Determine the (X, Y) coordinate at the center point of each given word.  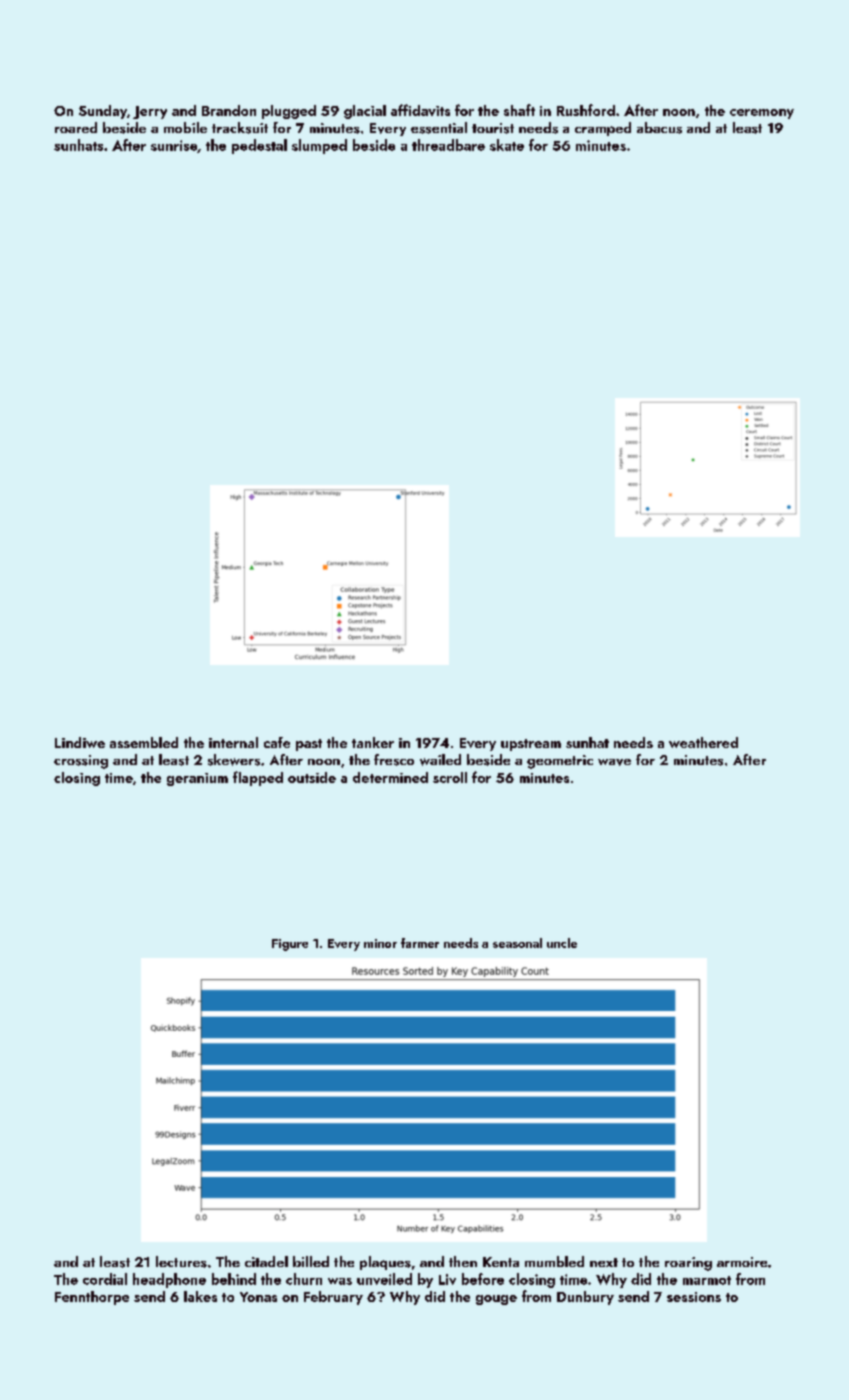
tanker (373, 742)
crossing (81, 762)
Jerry (150, 112)
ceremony (762, 114)
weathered (703, 742)
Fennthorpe (92, 1298)
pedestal (259, 146)
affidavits (420, 110)
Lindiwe (80, 742)
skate (507, 145)
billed (311, 1261)
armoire (742, 1262)
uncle (562, 943)
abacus (659, 128)
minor (380, 943)
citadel (266, 1261)
